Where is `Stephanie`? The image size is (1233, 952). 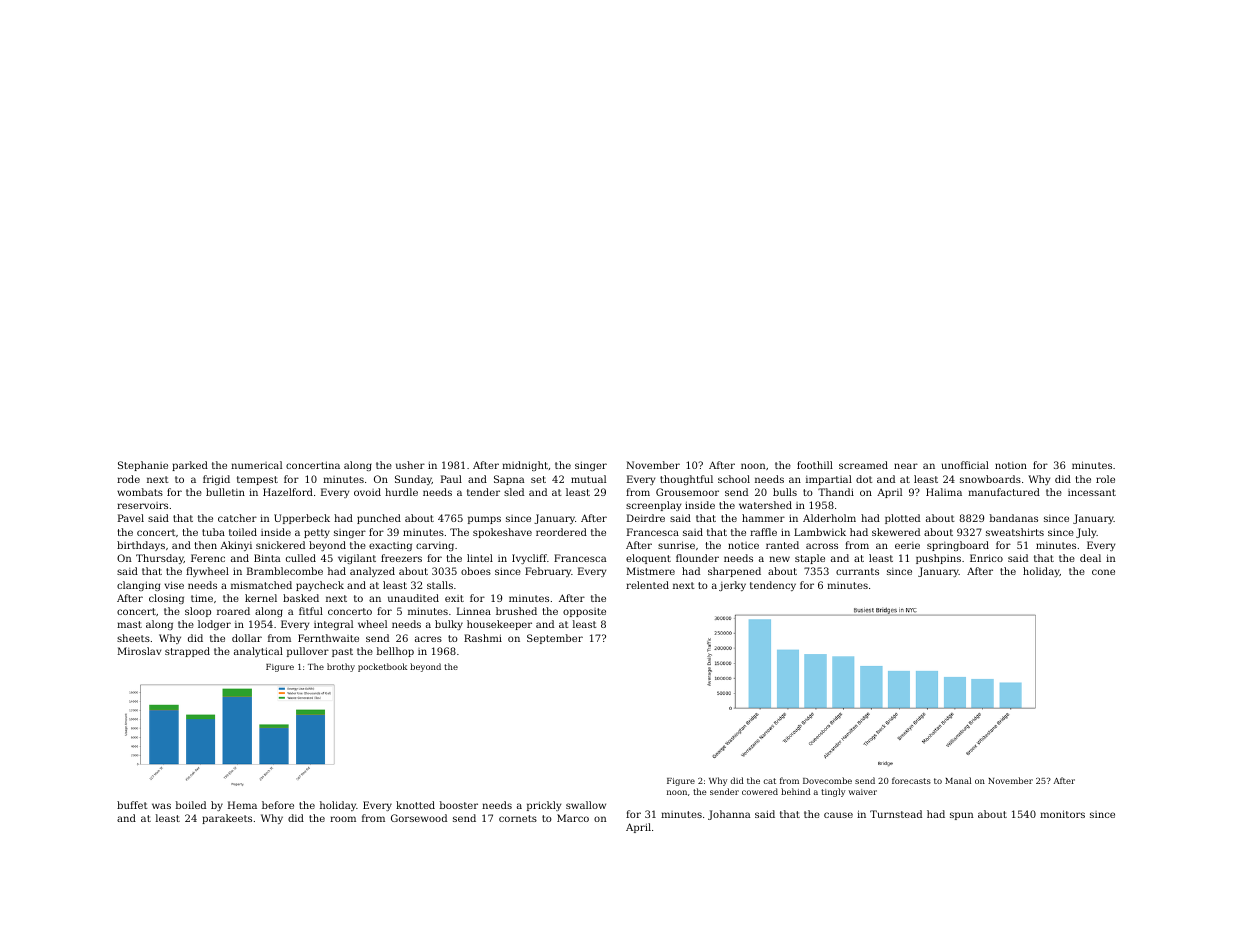
Stephanie is located at coordinates (143, 466).
